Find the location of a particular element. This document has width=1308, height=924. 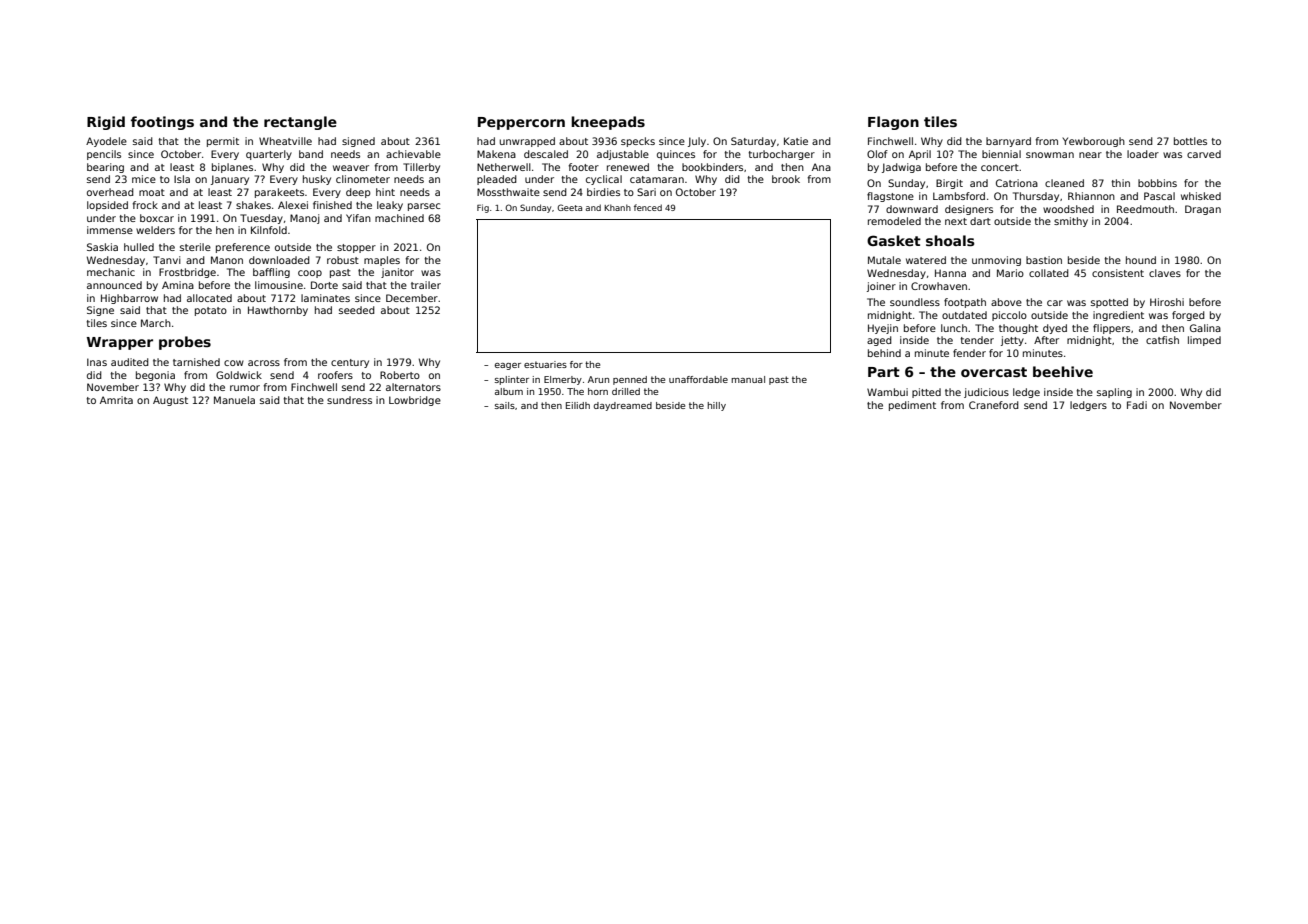

July is located at coordinates (697, 142).
